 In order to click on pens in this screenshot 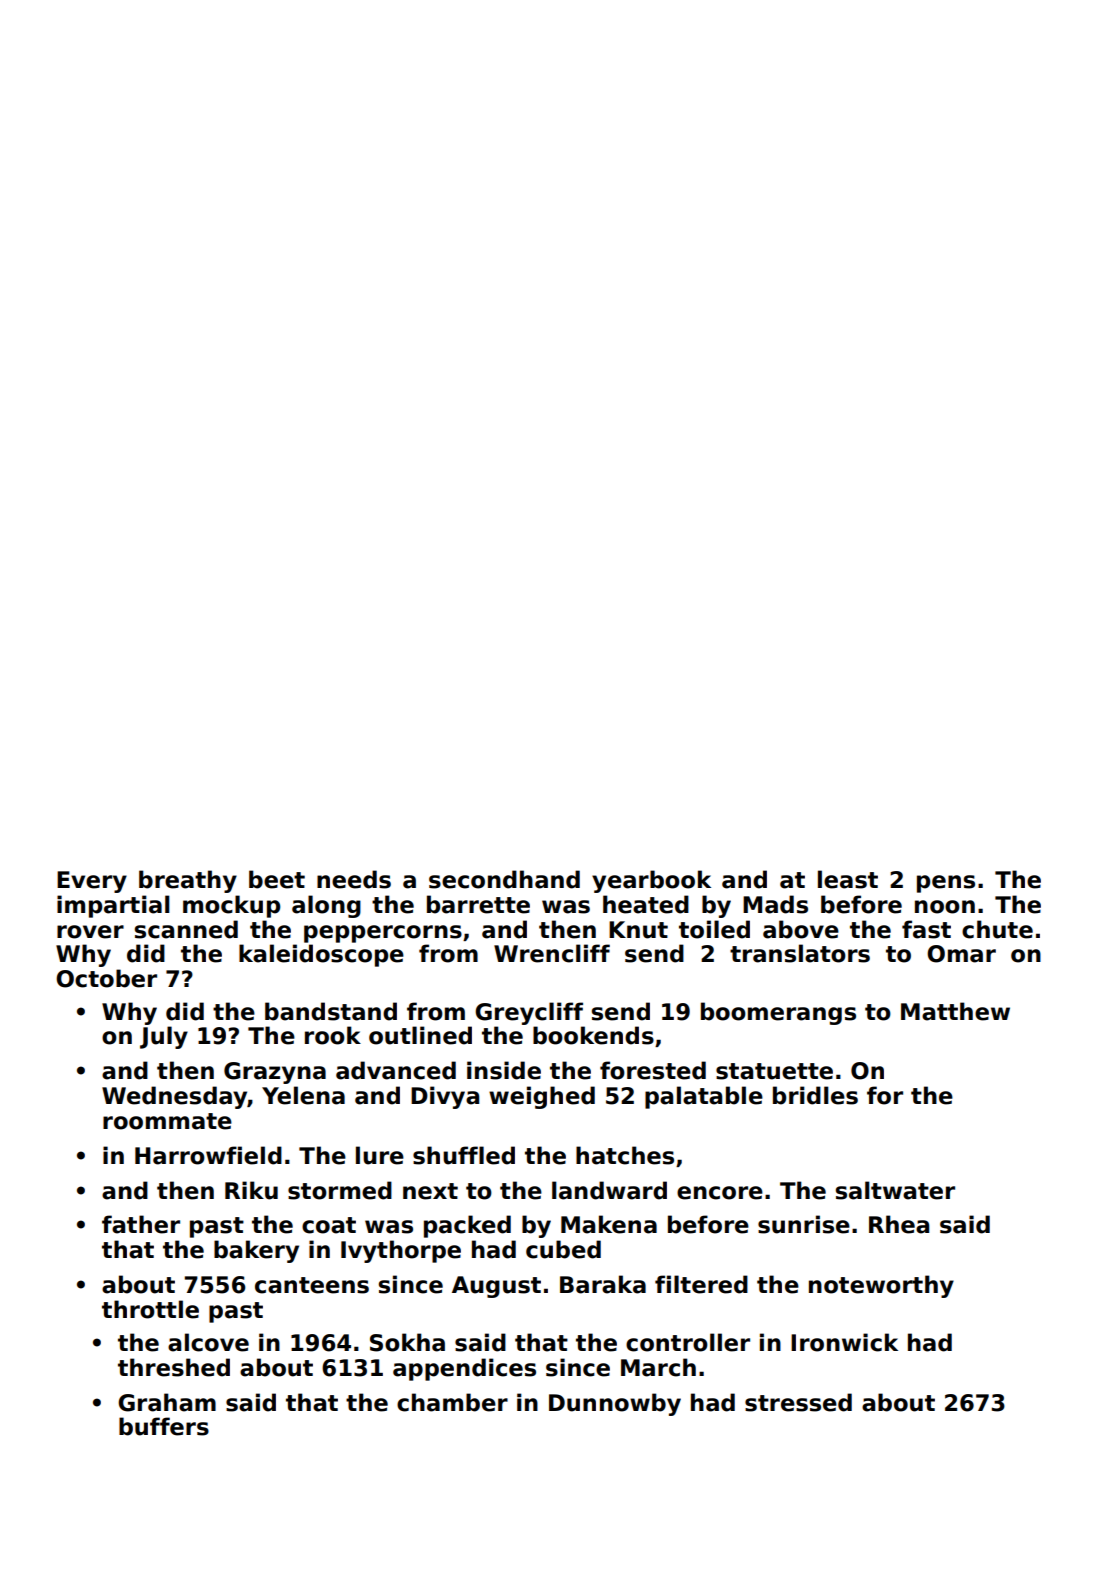, I will do `click(946, 884)`.
